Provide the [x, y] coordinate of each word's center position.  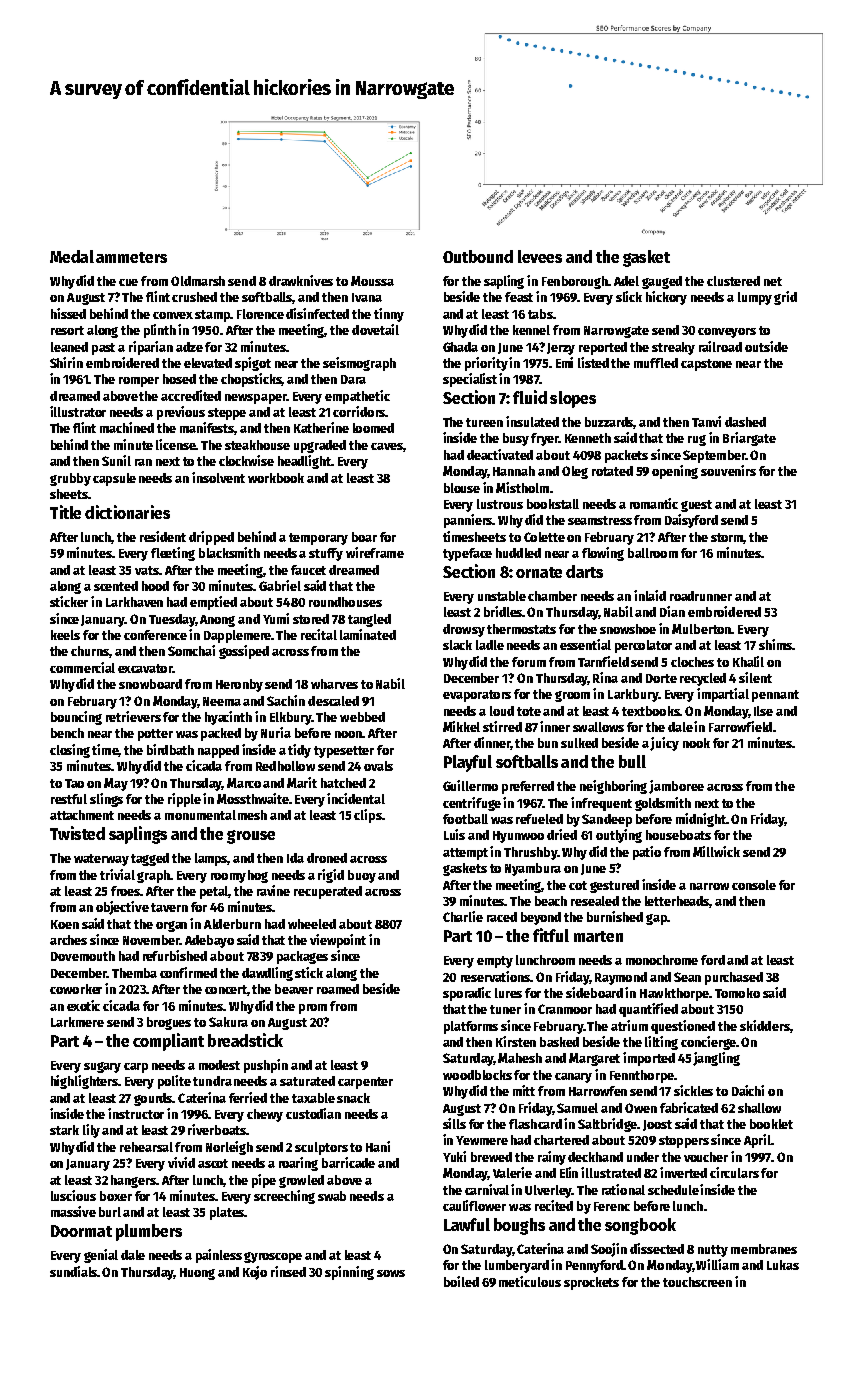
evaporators [477, 696]
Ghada [460, 347]
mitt [524, 1090]
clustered [733, 281]
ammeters [131, 257]
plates [227, 1213]
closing [70, 751]
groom [572, 696]
